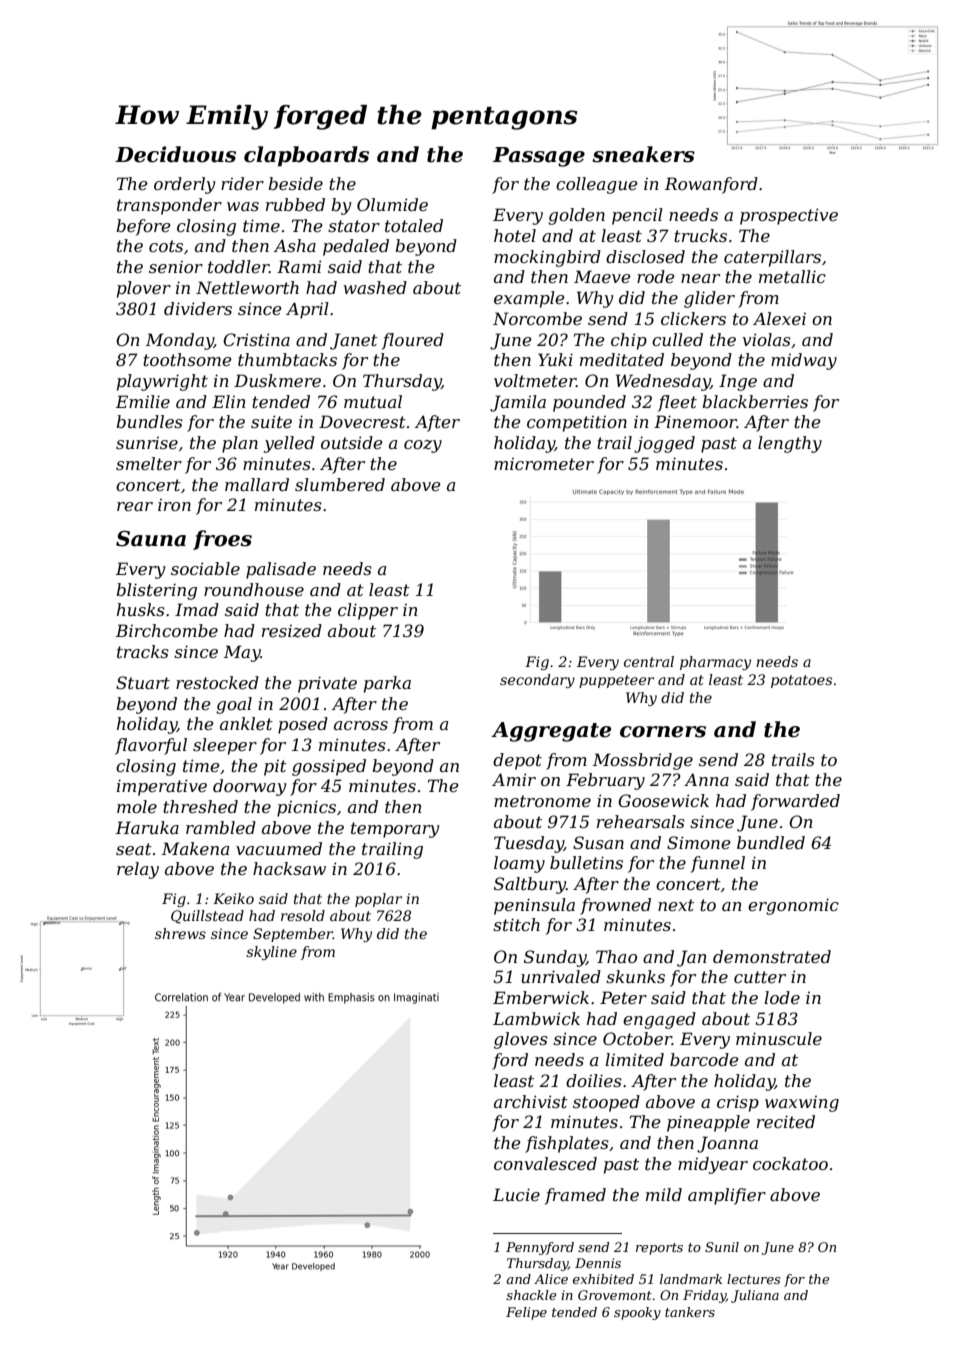 This image has width=960, height=1364. Describe the element at coordinates (281, 570) in the image. I see `palisade` at that location.
